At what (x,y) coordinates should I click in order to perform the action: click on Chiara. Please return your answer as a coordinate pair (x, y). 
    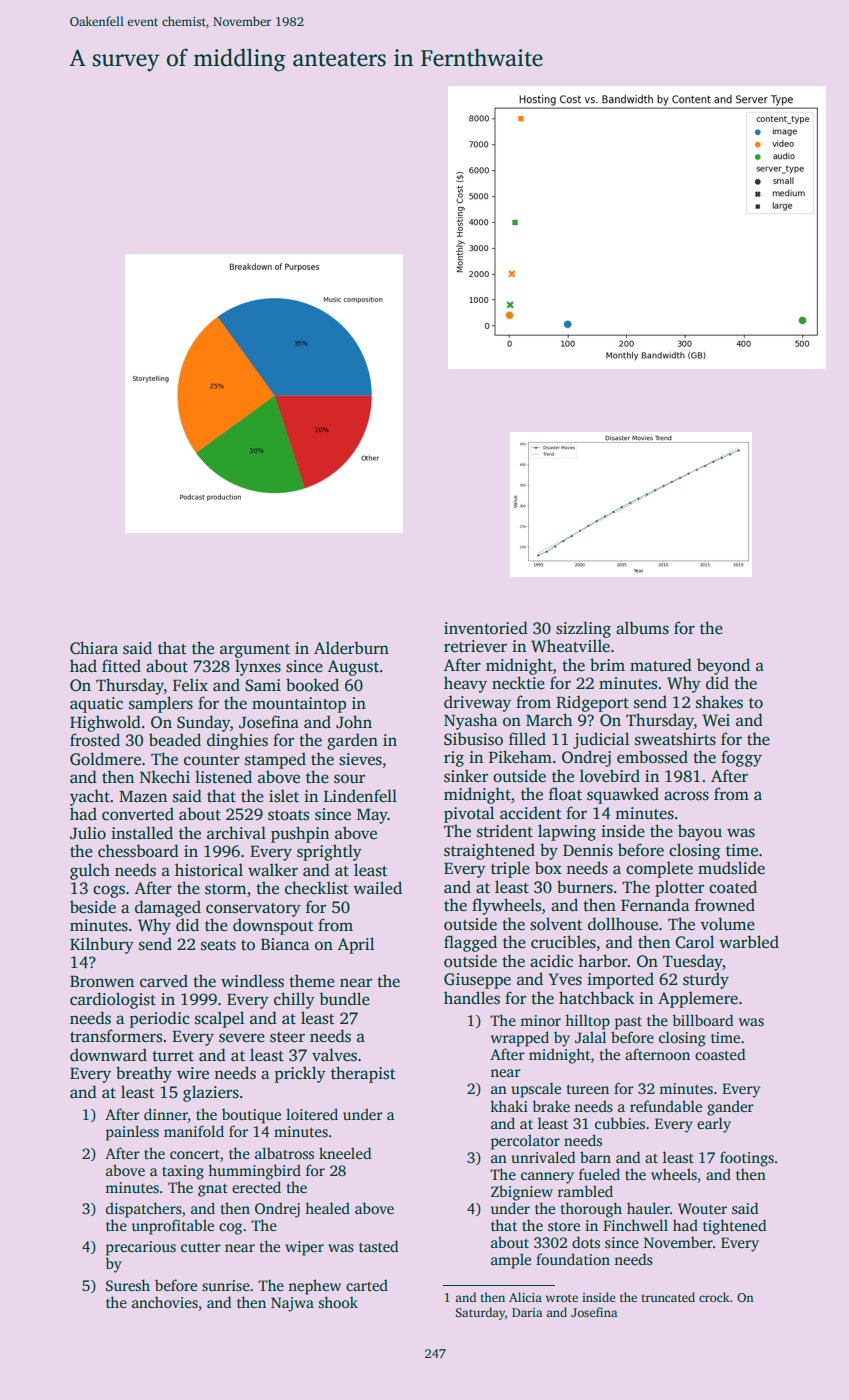
    Looking at the image, I should click on (94, 648).
